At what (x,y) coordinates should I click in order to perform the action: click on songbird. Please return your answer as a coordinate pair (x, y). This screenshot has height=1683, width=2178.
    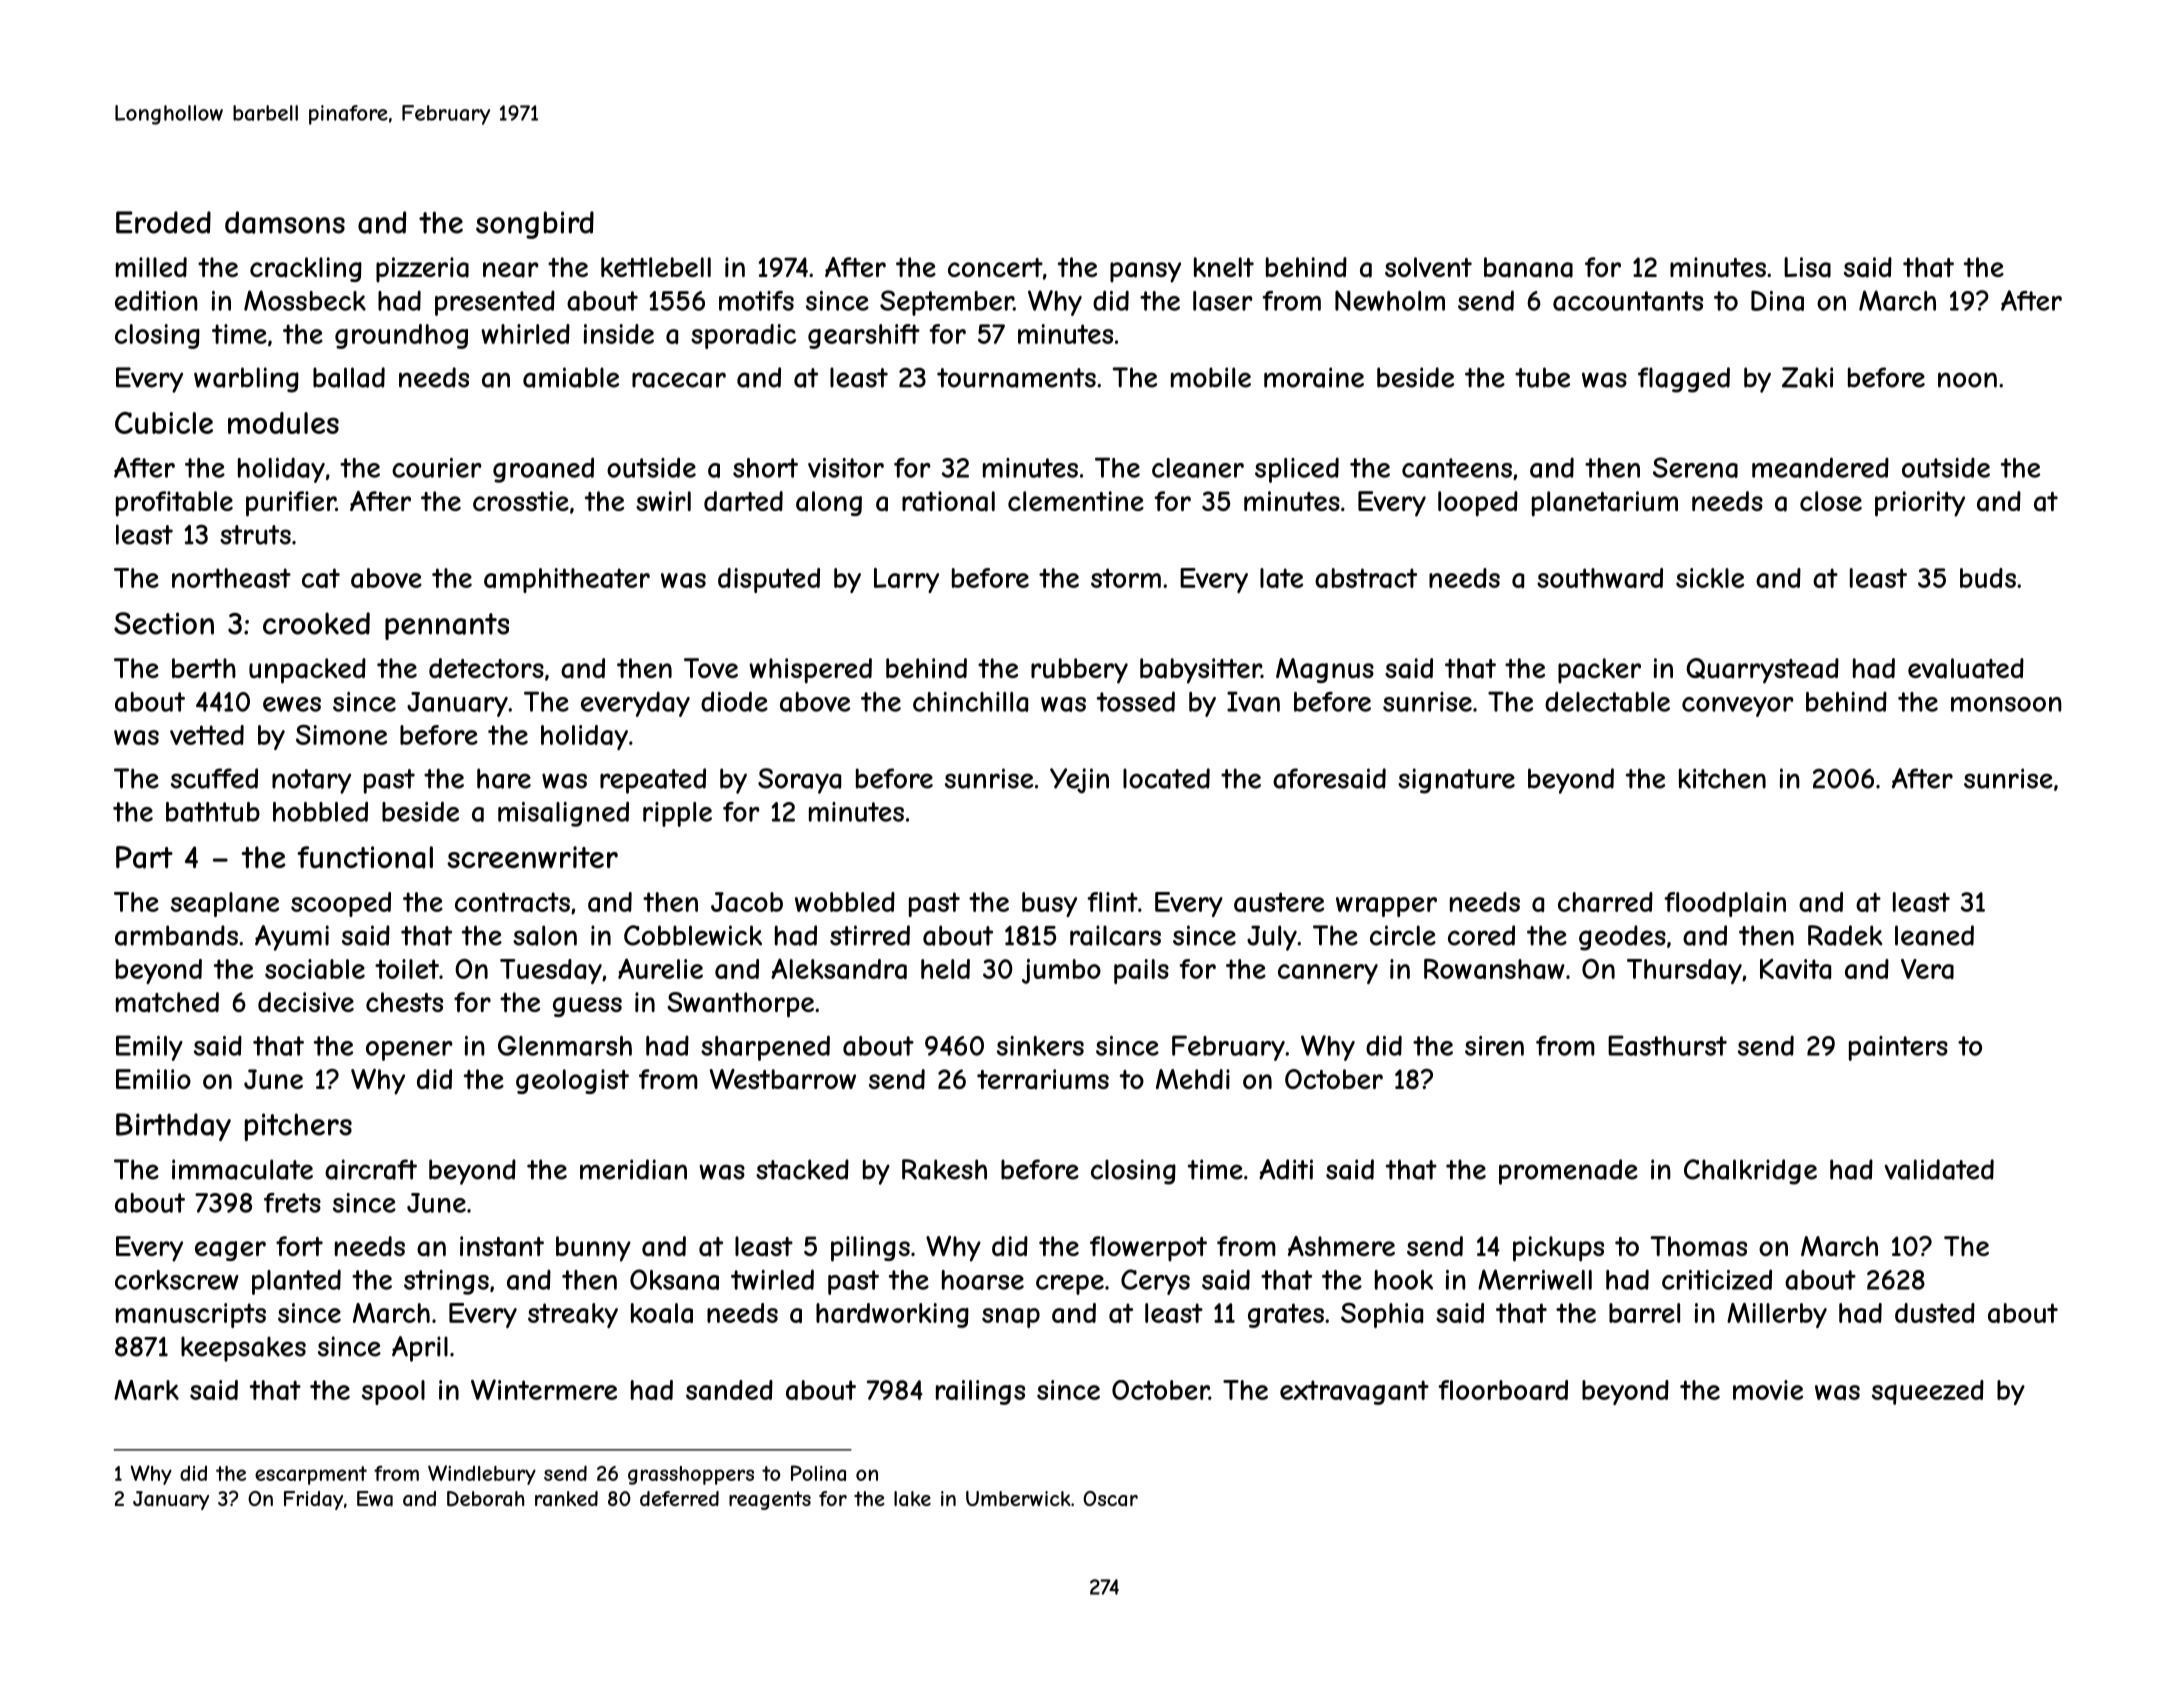
    Looking at the image, I should click on (535, 225).
